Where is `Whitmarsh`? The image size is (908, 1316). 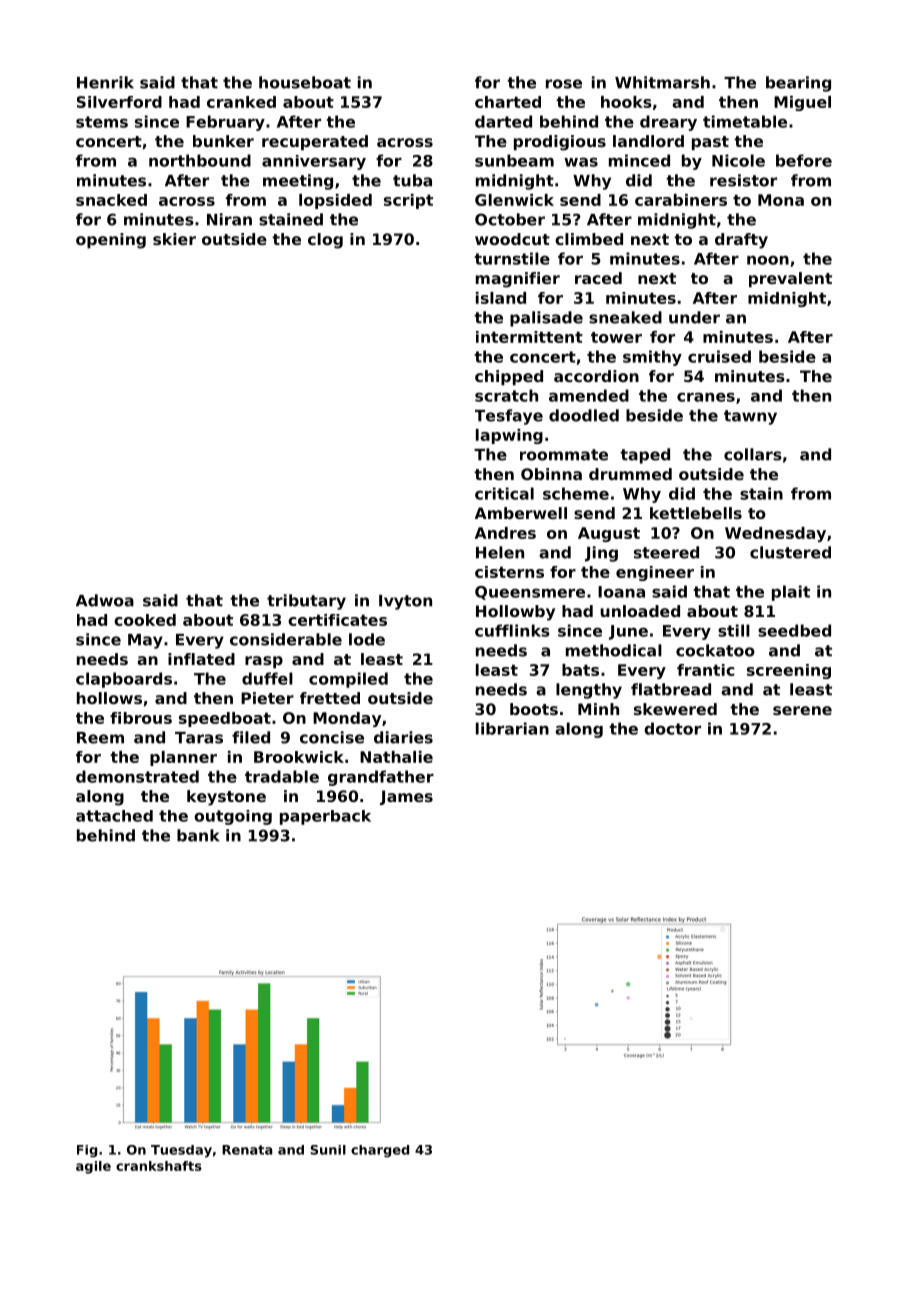
Whitmarsh is located at coordinates (662, 82).
